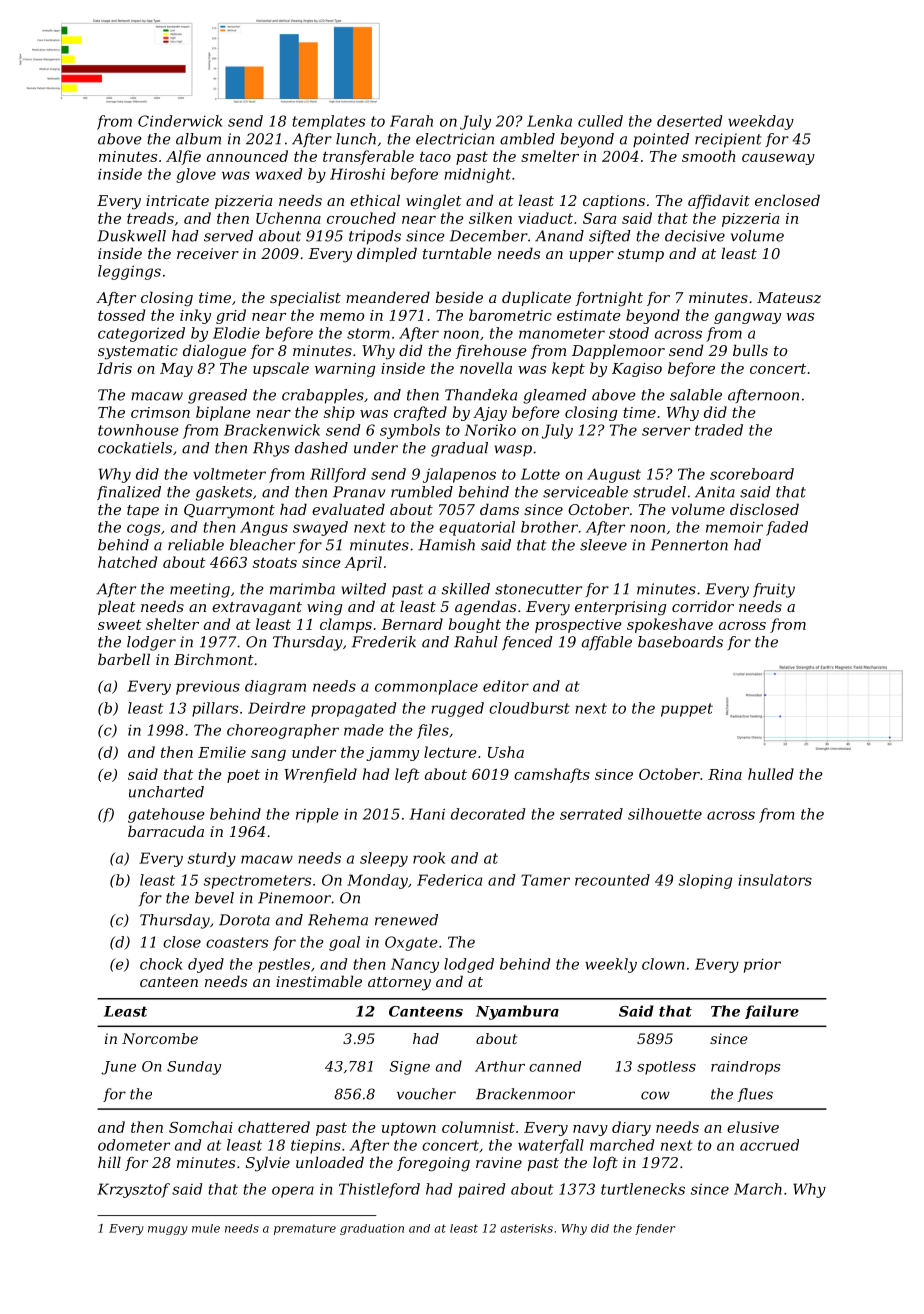  Describe the element at coordinates (753, 1127) in the screenshot. I see `elusive` at that location.
